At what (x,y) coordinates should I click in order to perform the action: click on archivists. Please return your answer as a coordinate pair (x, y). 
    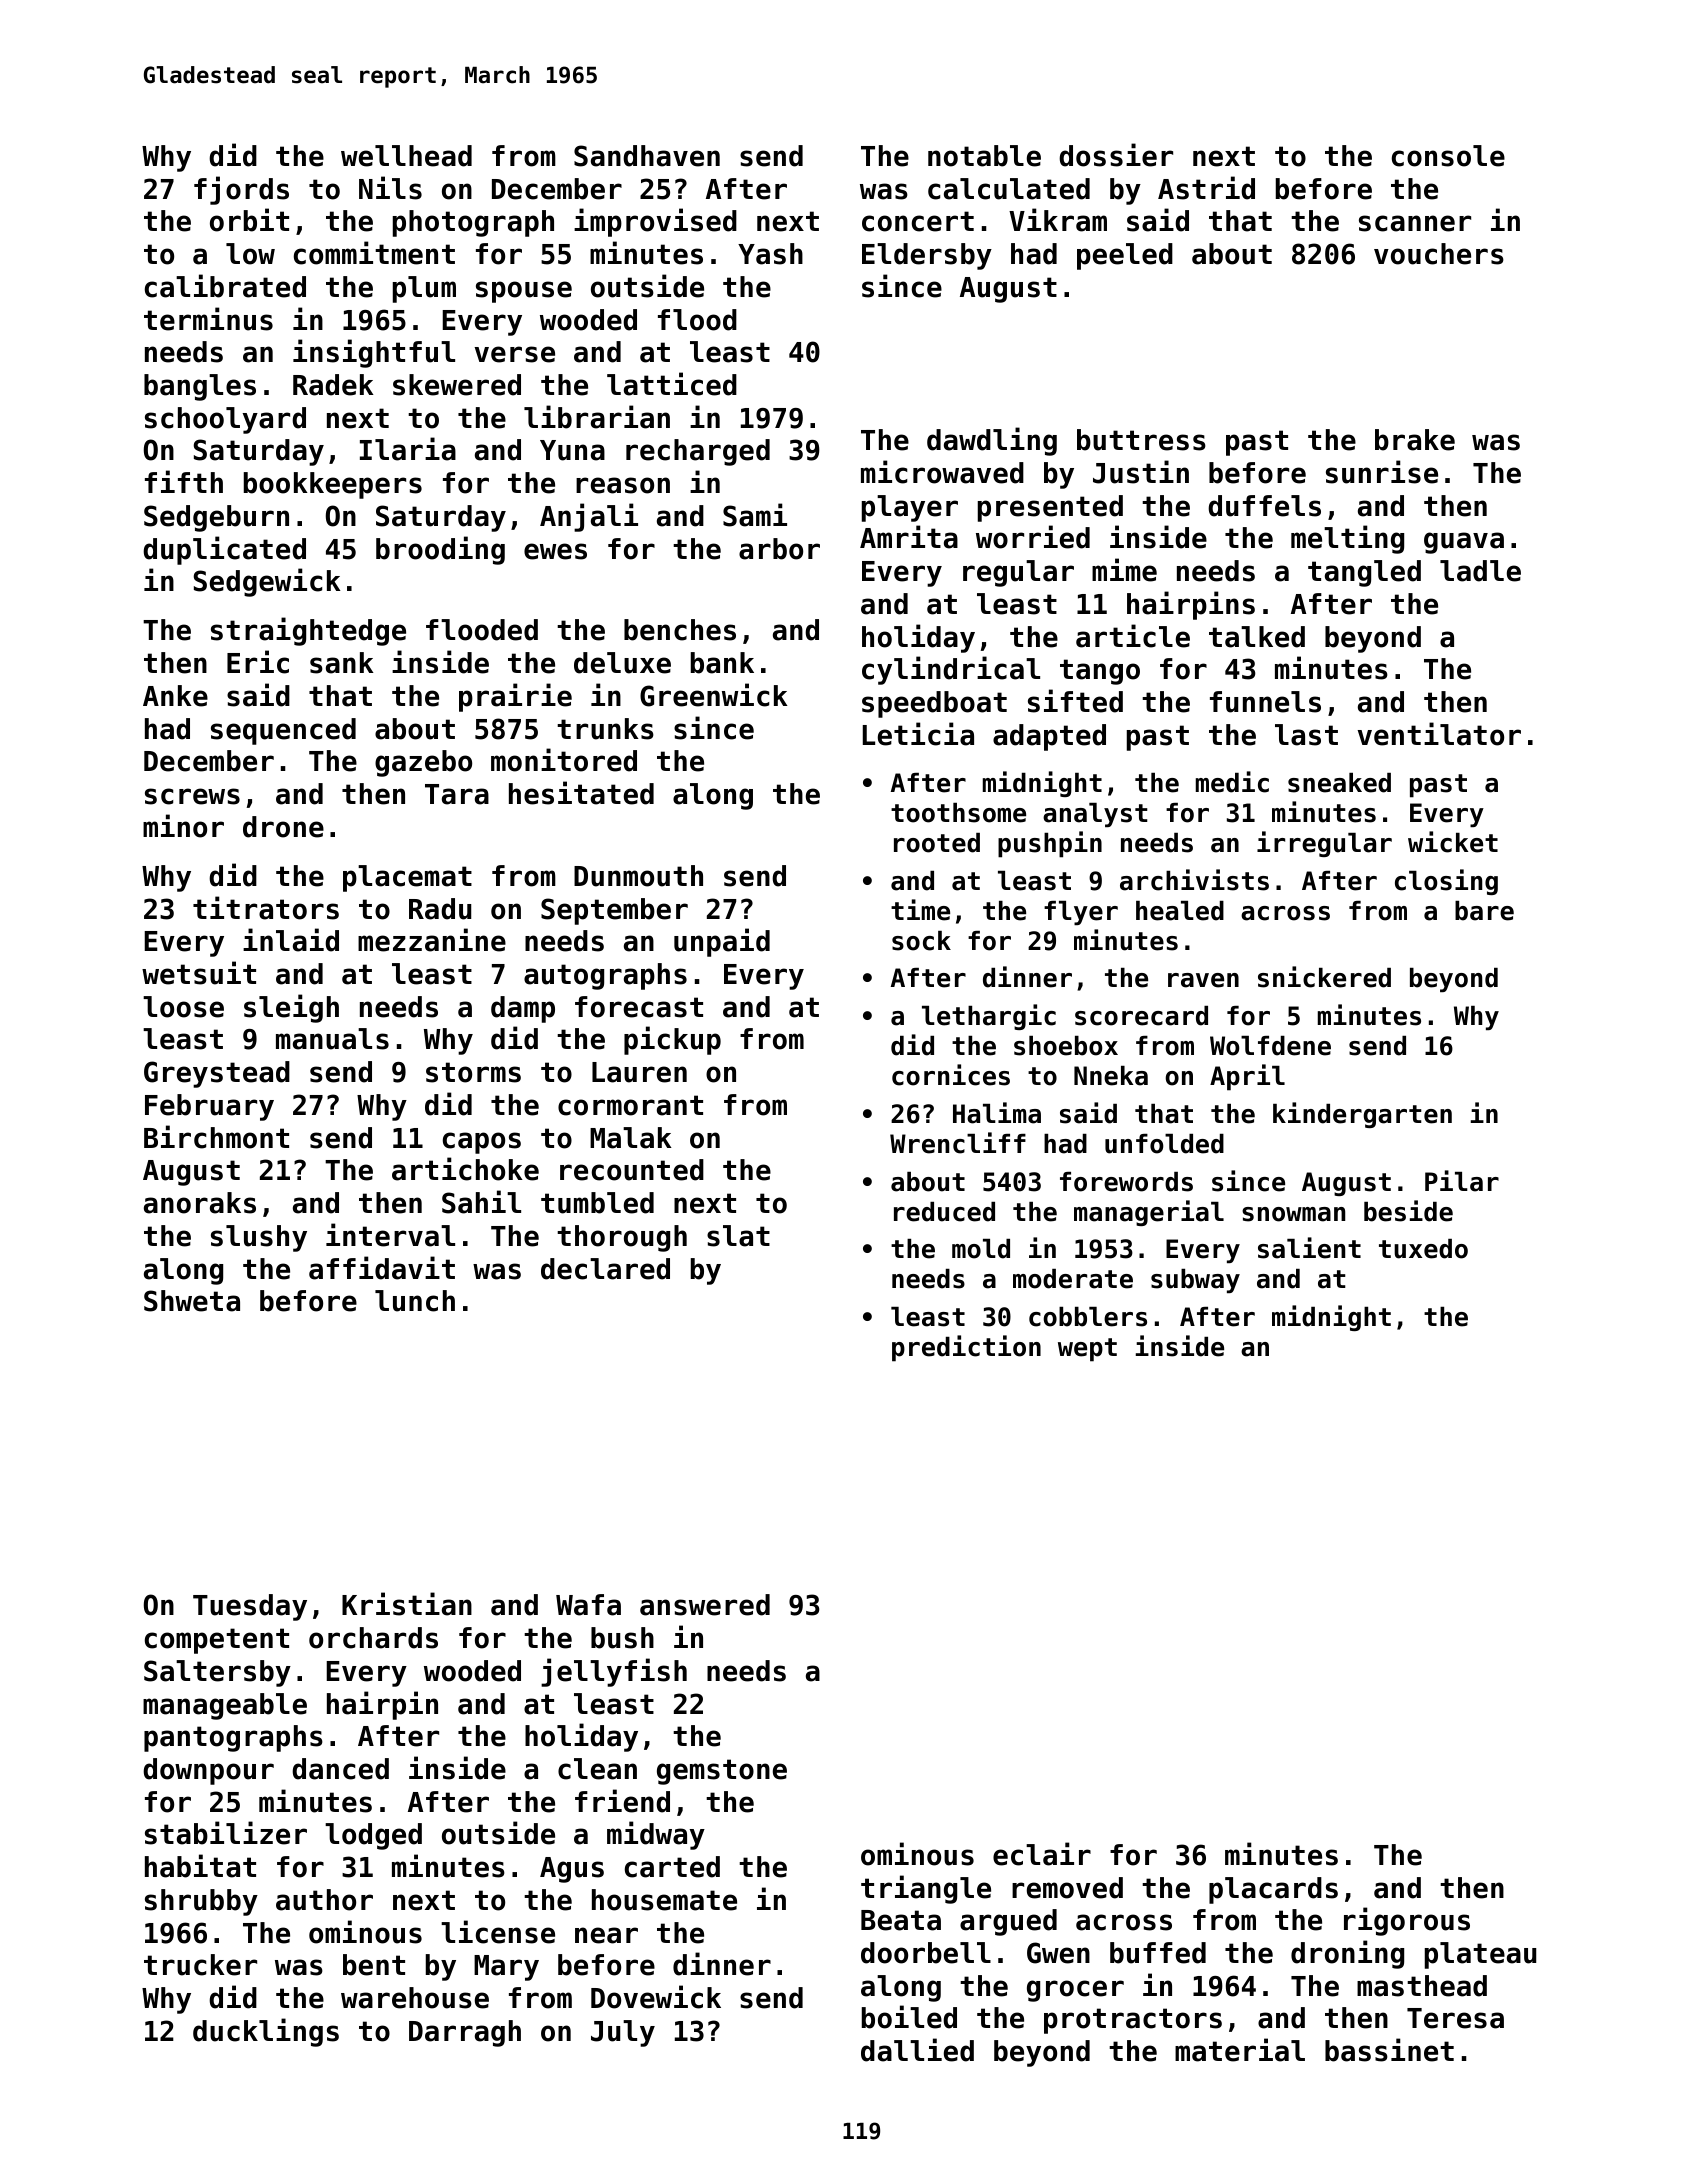
    Looking at the image, I should click on (1194, 880).
